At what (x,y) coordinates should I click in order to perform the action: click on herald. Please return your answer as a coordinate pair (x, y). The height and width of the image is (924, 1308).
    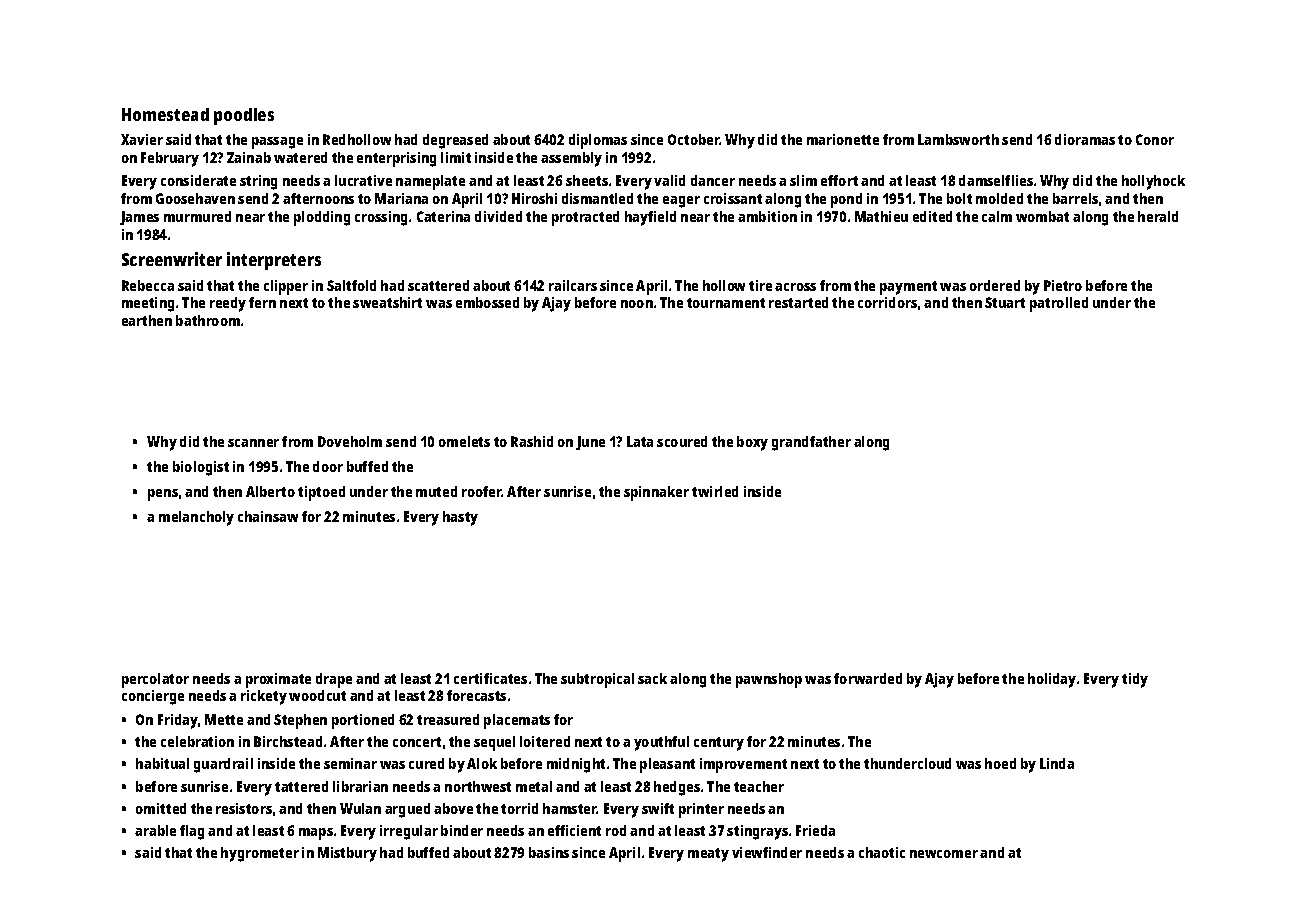
    Looking at the image, I should click on (1158, 216).
